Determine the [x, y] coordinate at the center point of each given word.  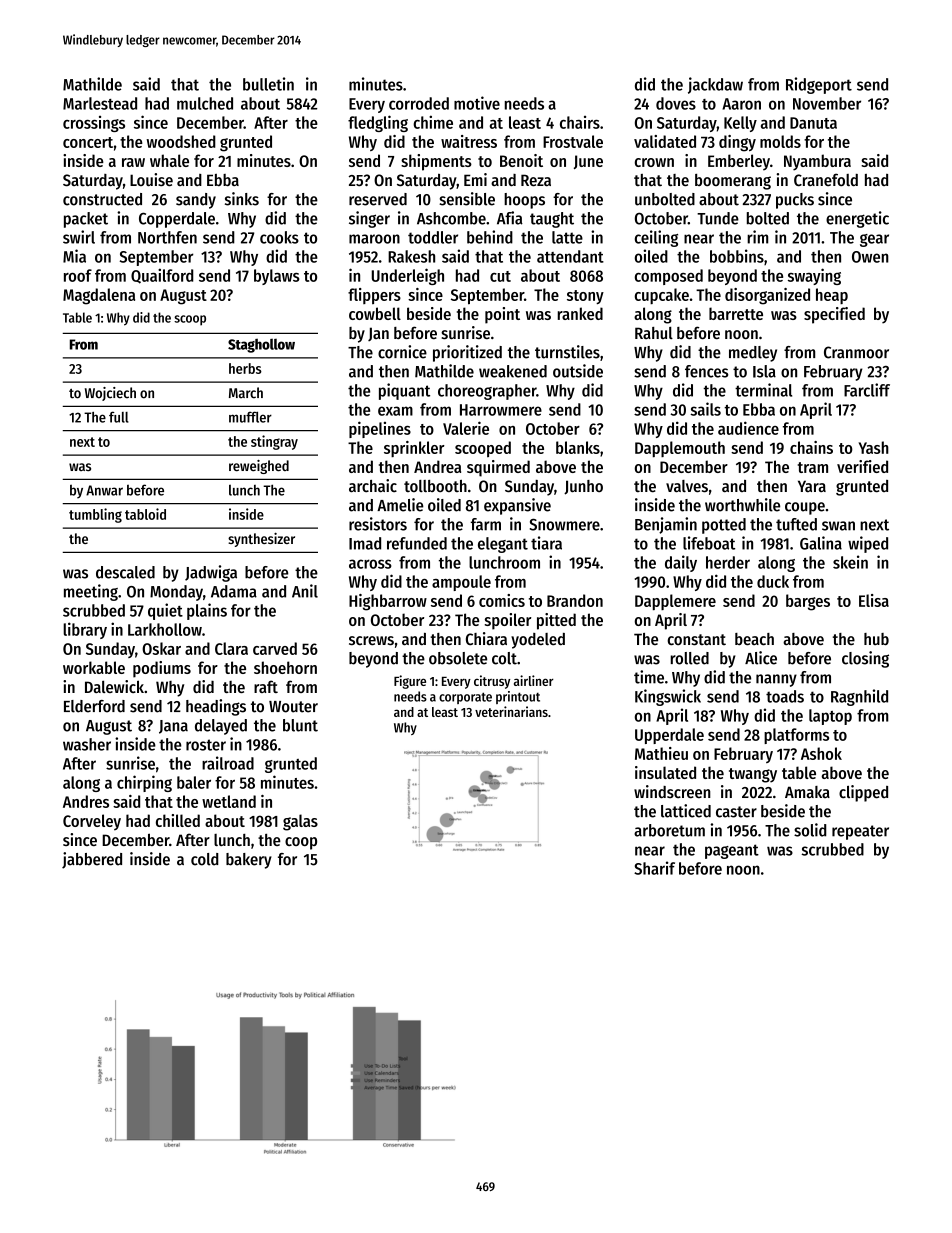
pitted [556, 621]
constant [696, 640]
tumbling [95, 515]
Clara [231, 648]
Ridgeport [819, 85]
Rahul [654, 333]
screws [371, 641]
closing [865, 659]
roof [78, 275]
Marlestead [100, 103]
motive [477, 103]
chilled [178, 820]
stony [585, 297]
